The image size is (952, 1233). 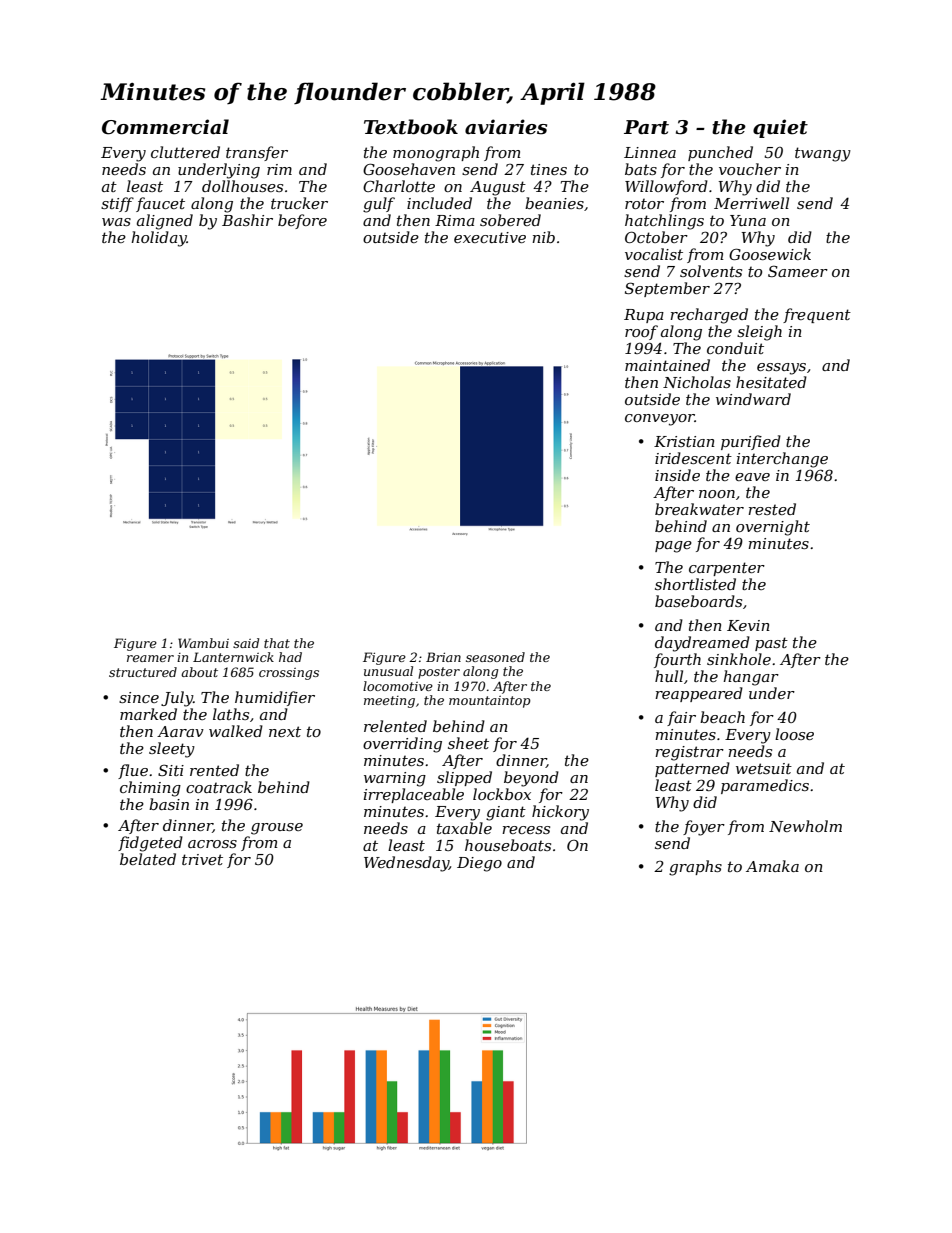 What do you see at coordinates (506, 127) in the document?
I see `aviaries` at bounding box center [506, 127].
